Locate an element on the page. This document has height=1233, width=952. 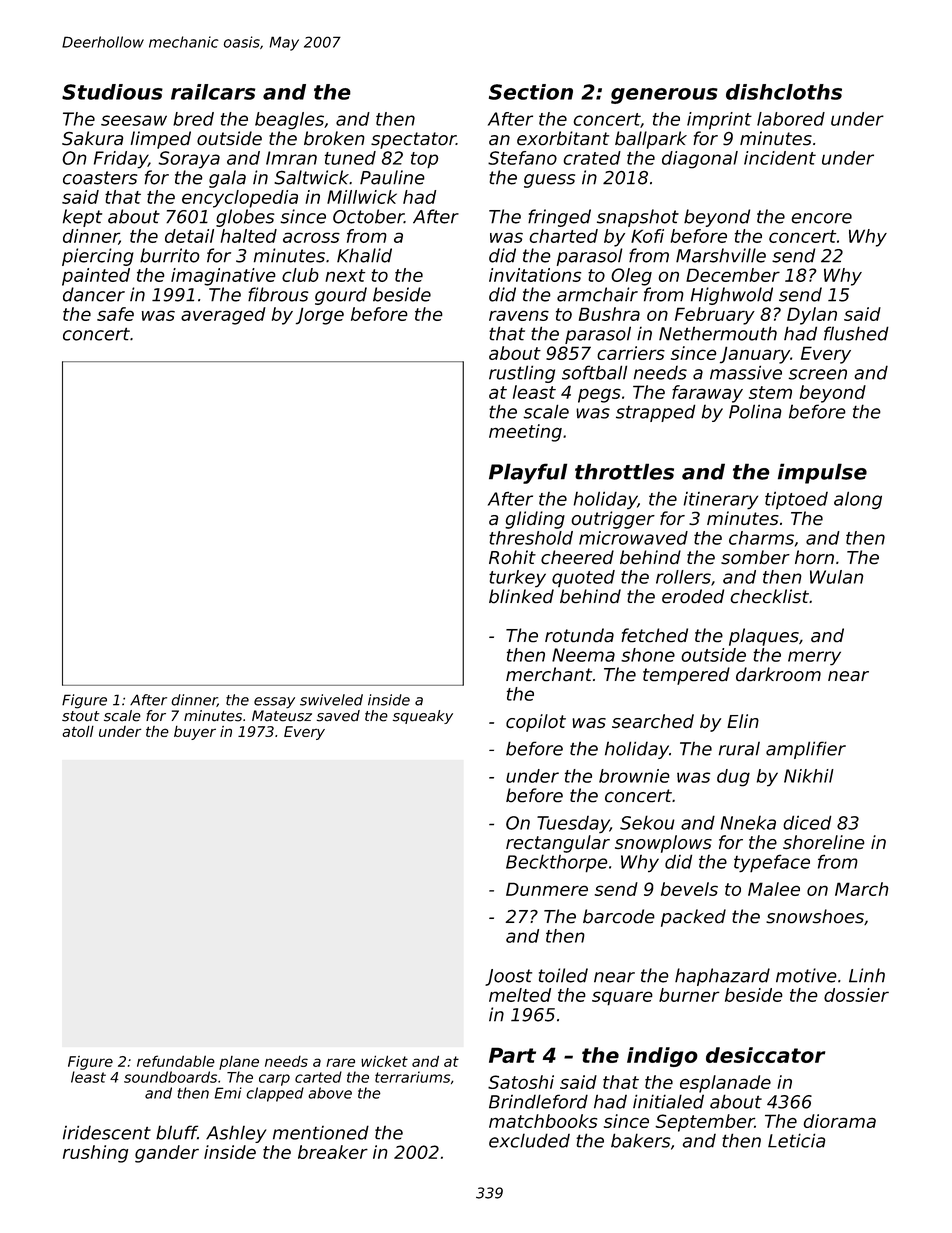
bevels is located at coordinates (689, 889).
